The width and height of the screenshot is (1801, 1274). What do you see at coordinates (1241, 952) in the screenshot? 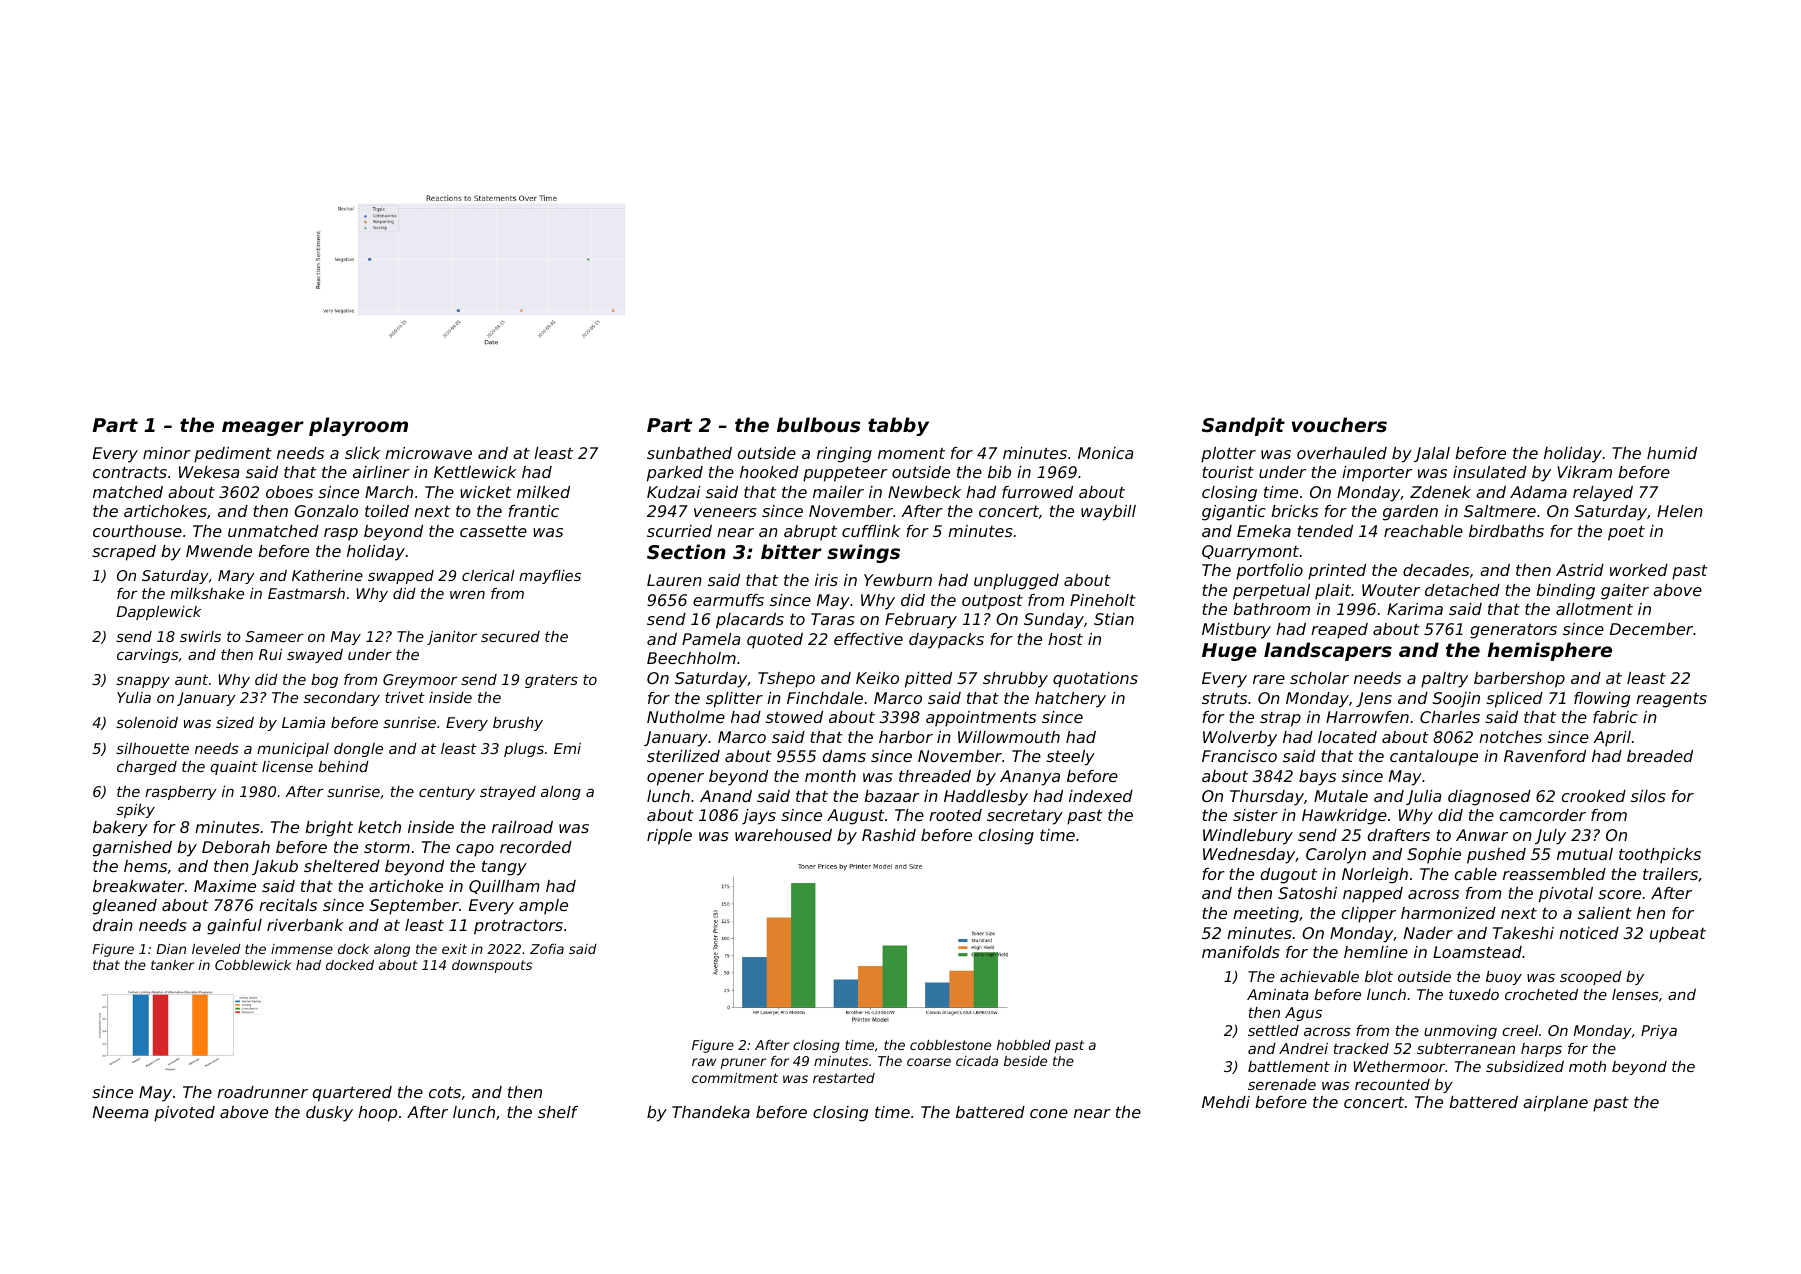
I see `manifolds` at bounding box center [1241, 952].
